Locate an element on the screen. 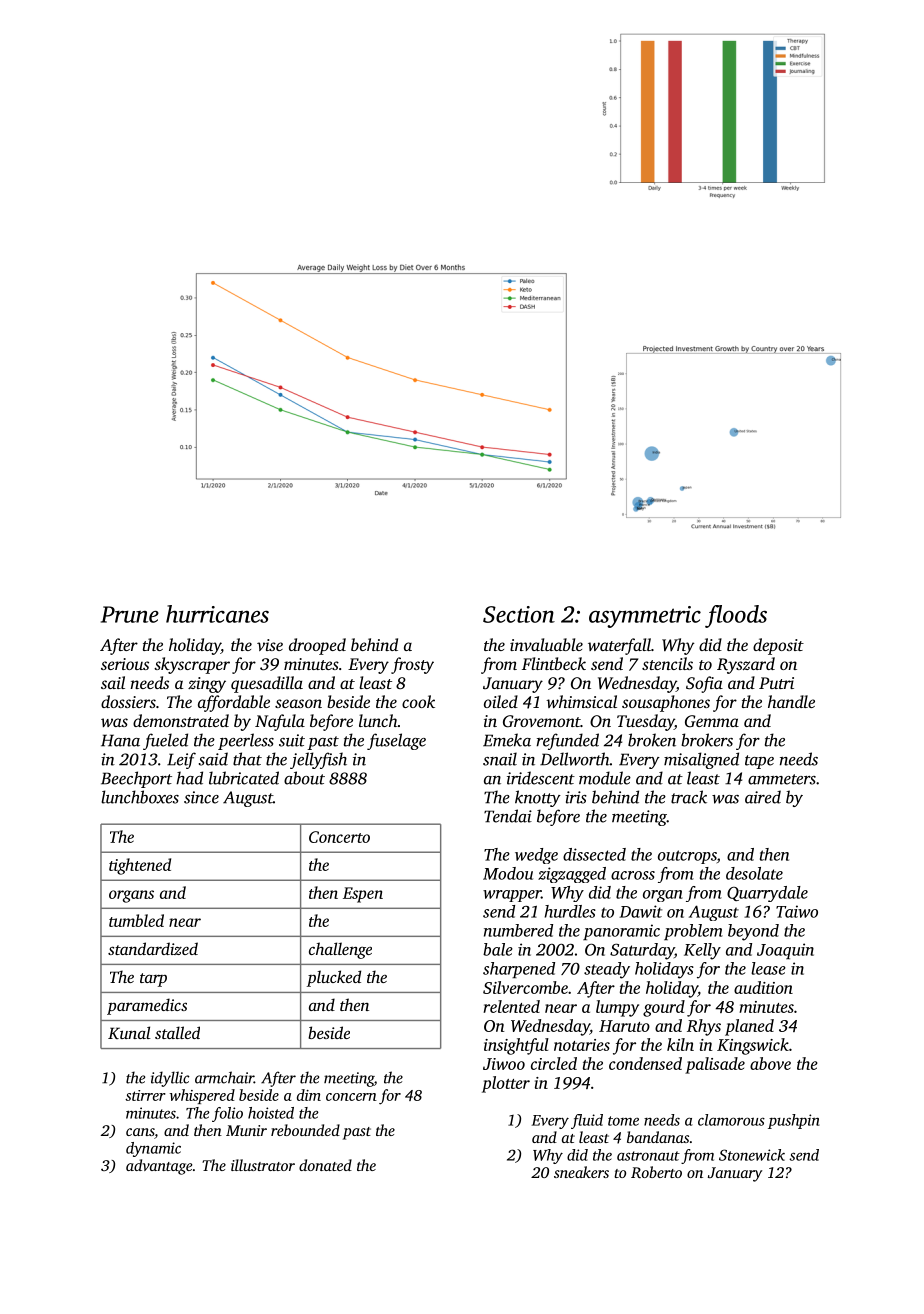 Image resolution: width=924 pixels, height=1314 pixels. challenge is located at coordinates (340, 950).
